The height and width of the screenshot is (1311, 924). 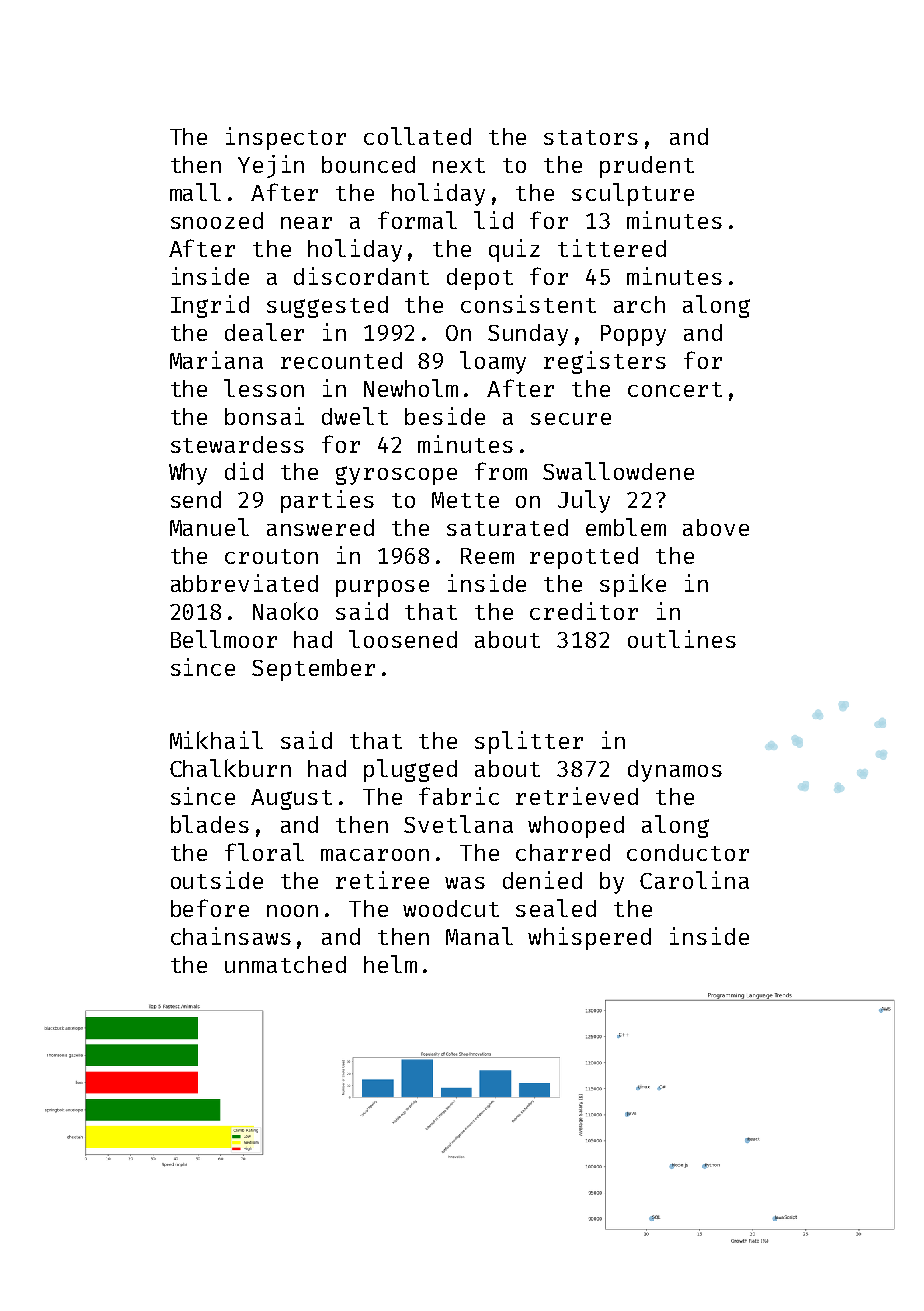 I want to click on collated, so click(x=417, y=136).
